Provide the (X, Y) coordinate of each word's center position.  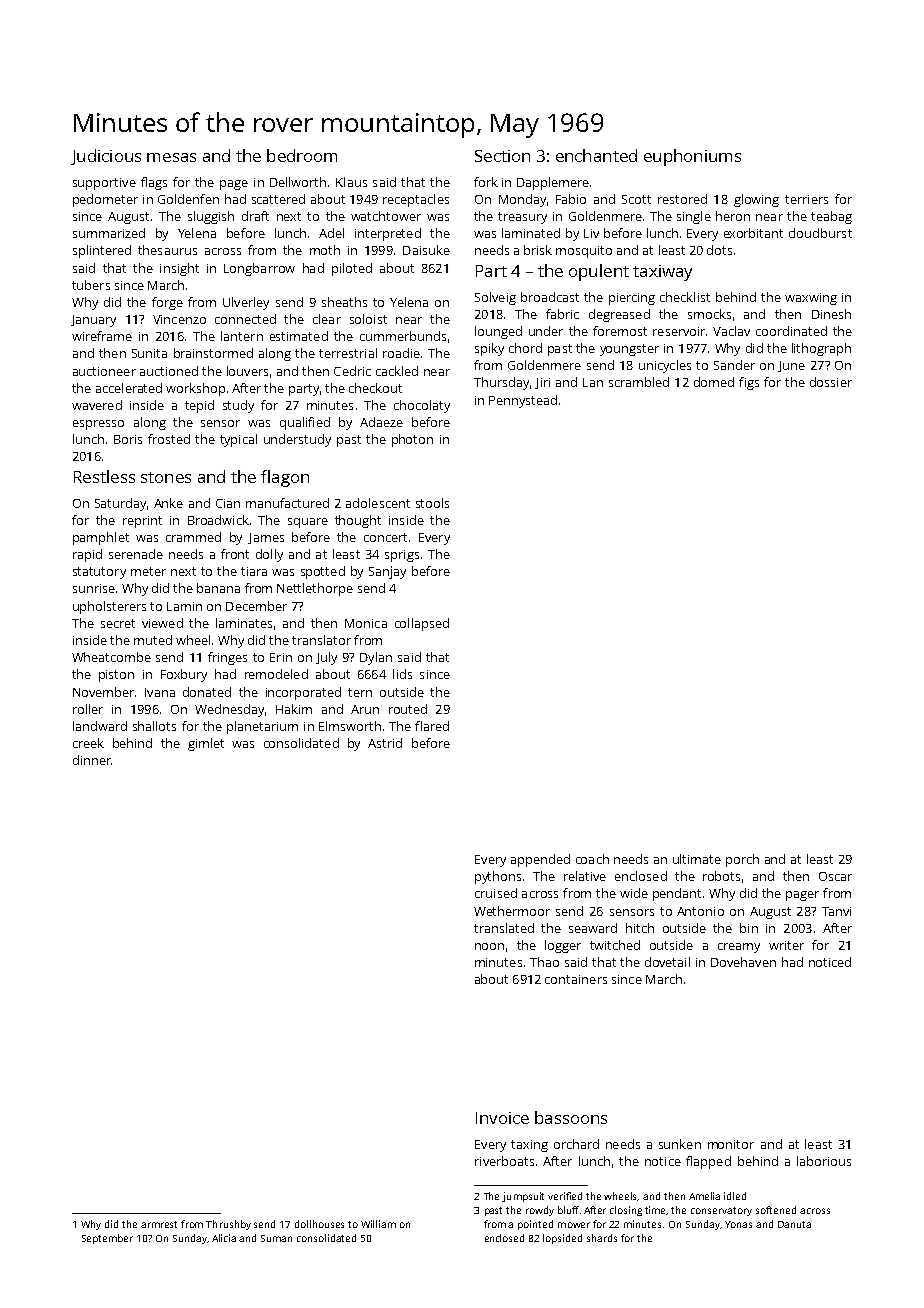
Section (502, 156)
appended (540, 860)
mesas (171, 157)
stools (432, 503)
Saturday (120, 504)
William (378, 1224)
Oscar (835, 876)
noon (489, 946)
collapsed (422, 624)
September (107, 1239)
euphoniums (692, 157)
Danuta (794, 1224)
